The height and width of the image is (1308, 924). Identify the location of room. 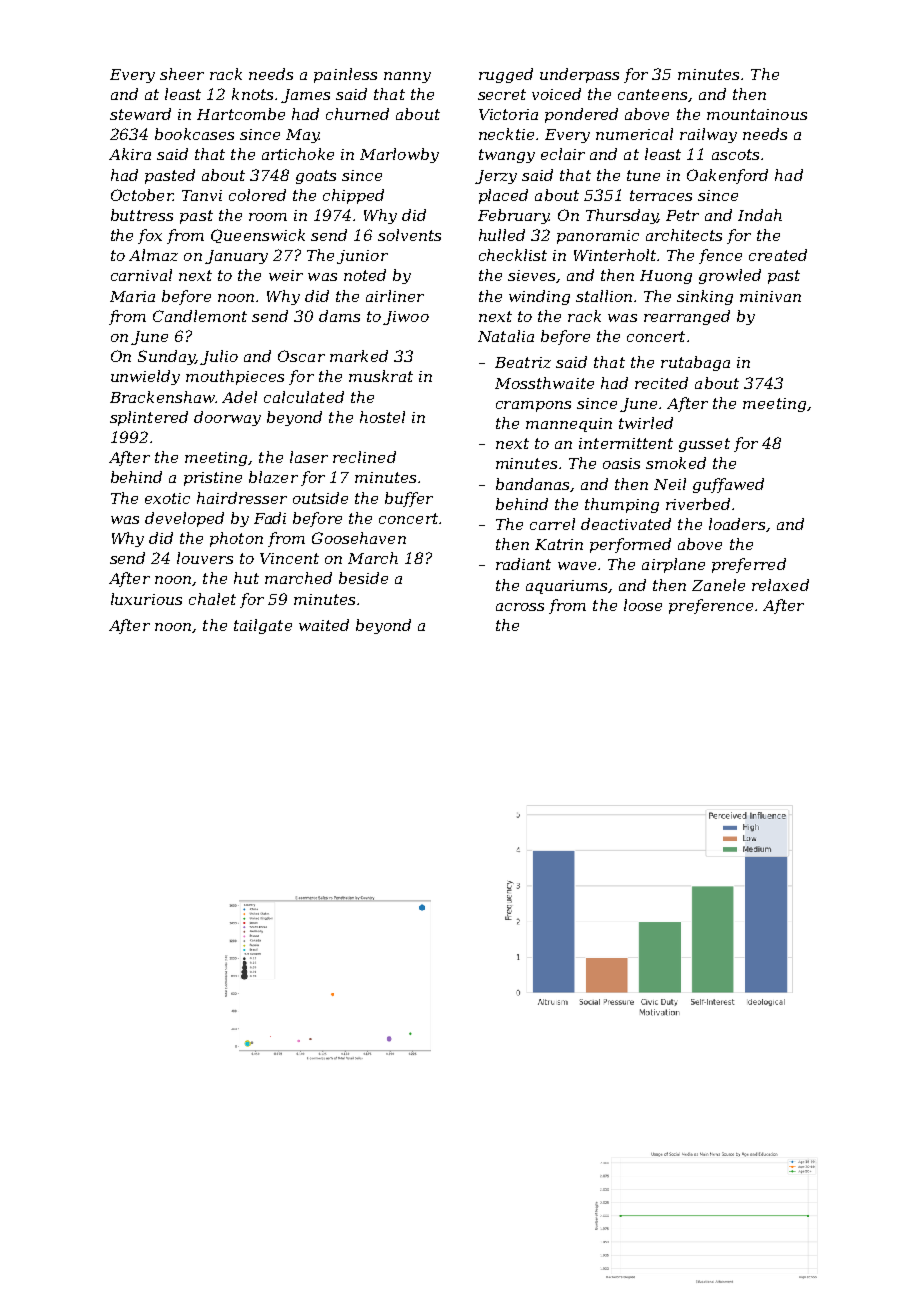
(268, 217).
